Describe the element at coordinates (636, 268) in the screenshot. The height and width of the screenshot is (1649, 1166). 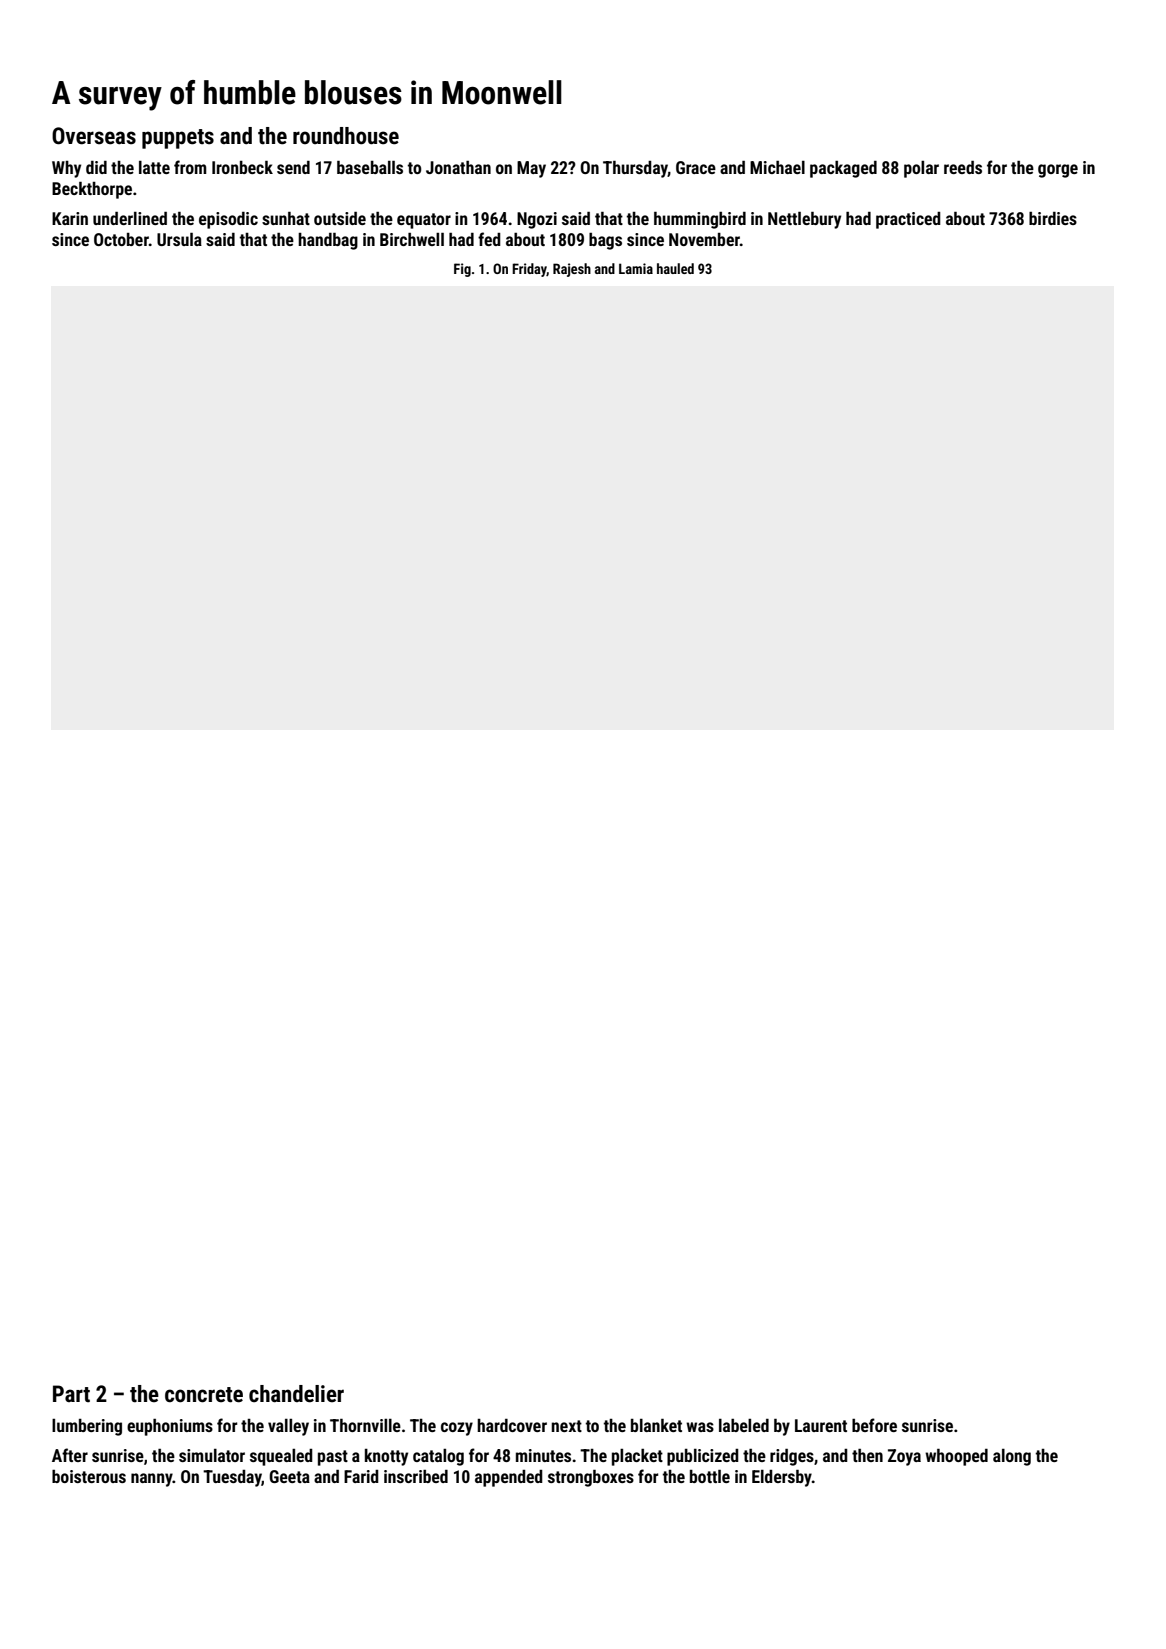
I see `Lamia` at that location.
